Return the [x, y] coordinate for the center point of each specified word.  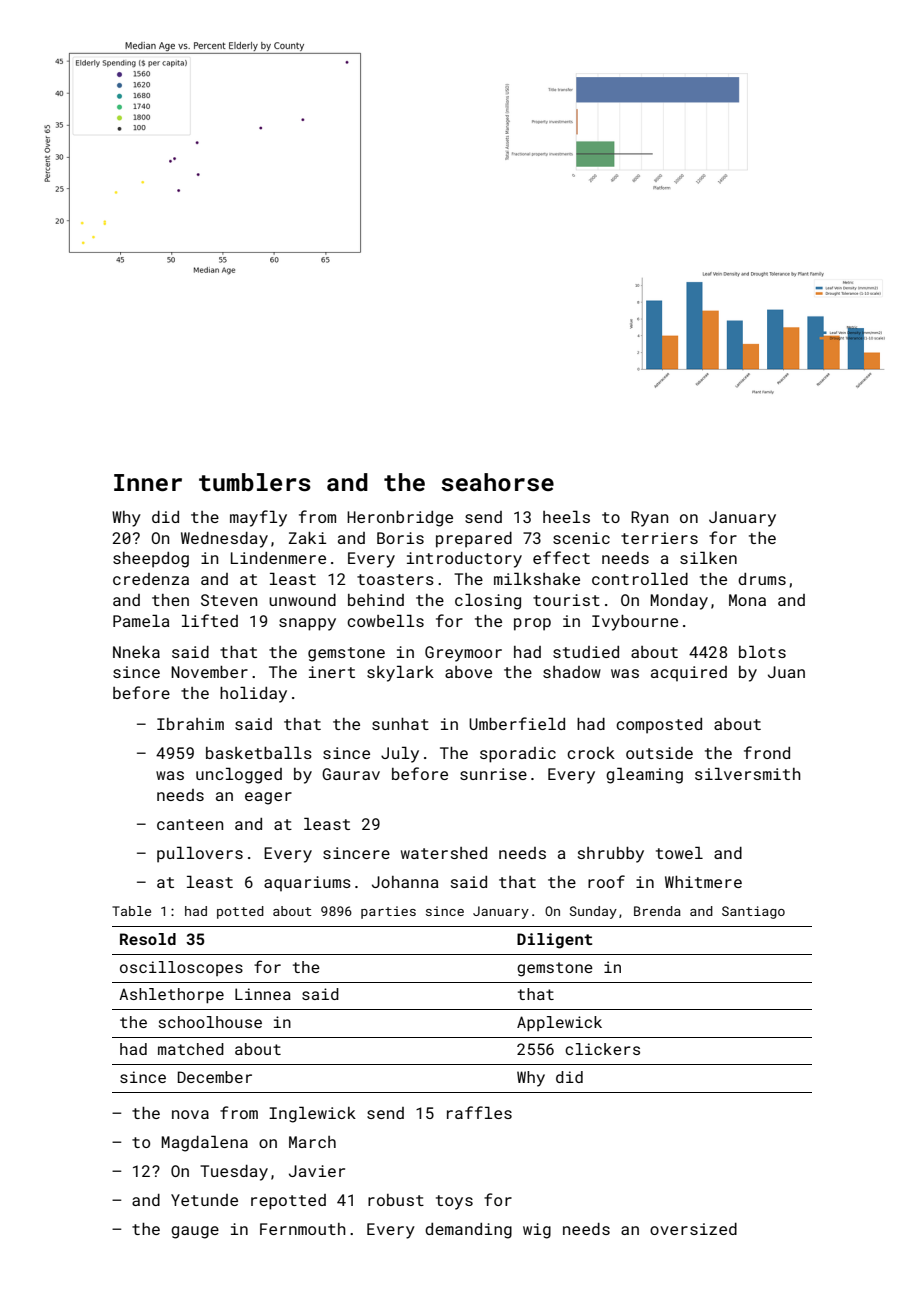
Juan [786, 672]
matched [191, 1049]
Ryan [649, 519]
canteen [190, 824]
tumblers [255, 482]
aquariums [307, 884]
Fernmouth [303, 1229]
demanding [468, 1231]
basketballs [259, 752]
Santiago [753, 912]
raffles [479, 1112]
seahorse [497, 482]
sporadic [518, 755]
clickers [602, 1049]
